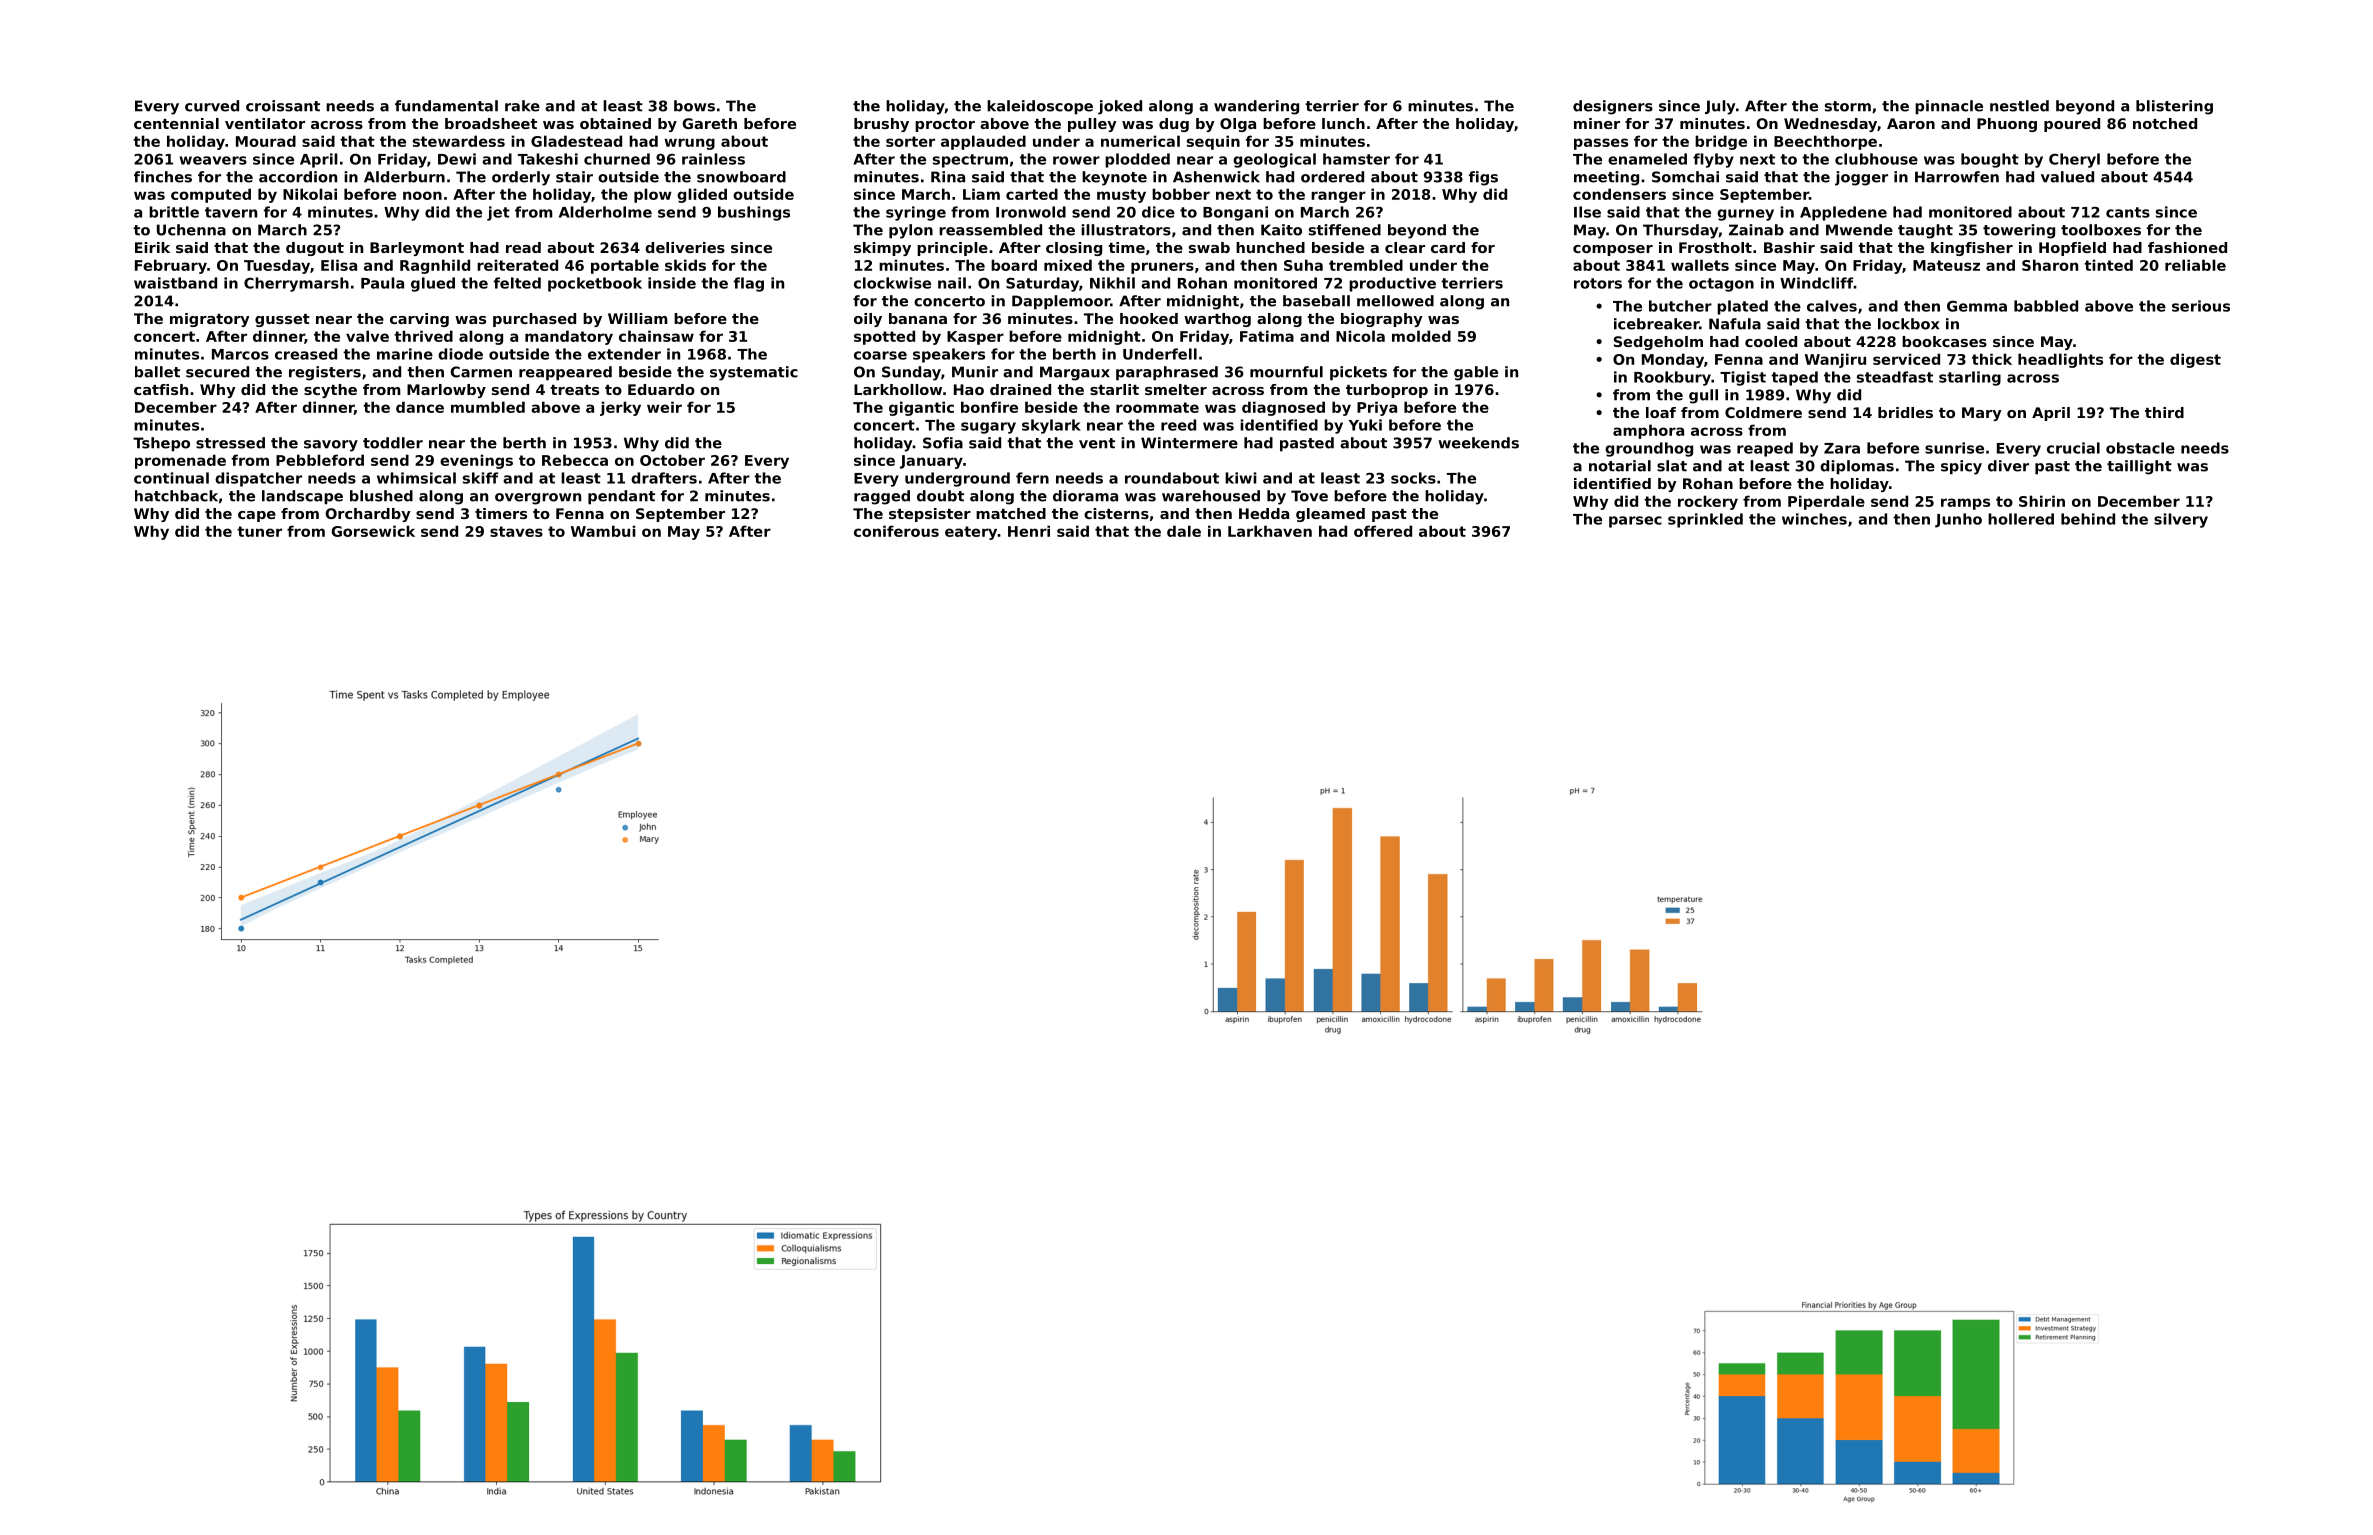 The width and height of the image is (2373, 1535). What do you see at coordinates (1061, 302) in the image?
I see `Dapplemoor` at bounding box center [1061, 302].
